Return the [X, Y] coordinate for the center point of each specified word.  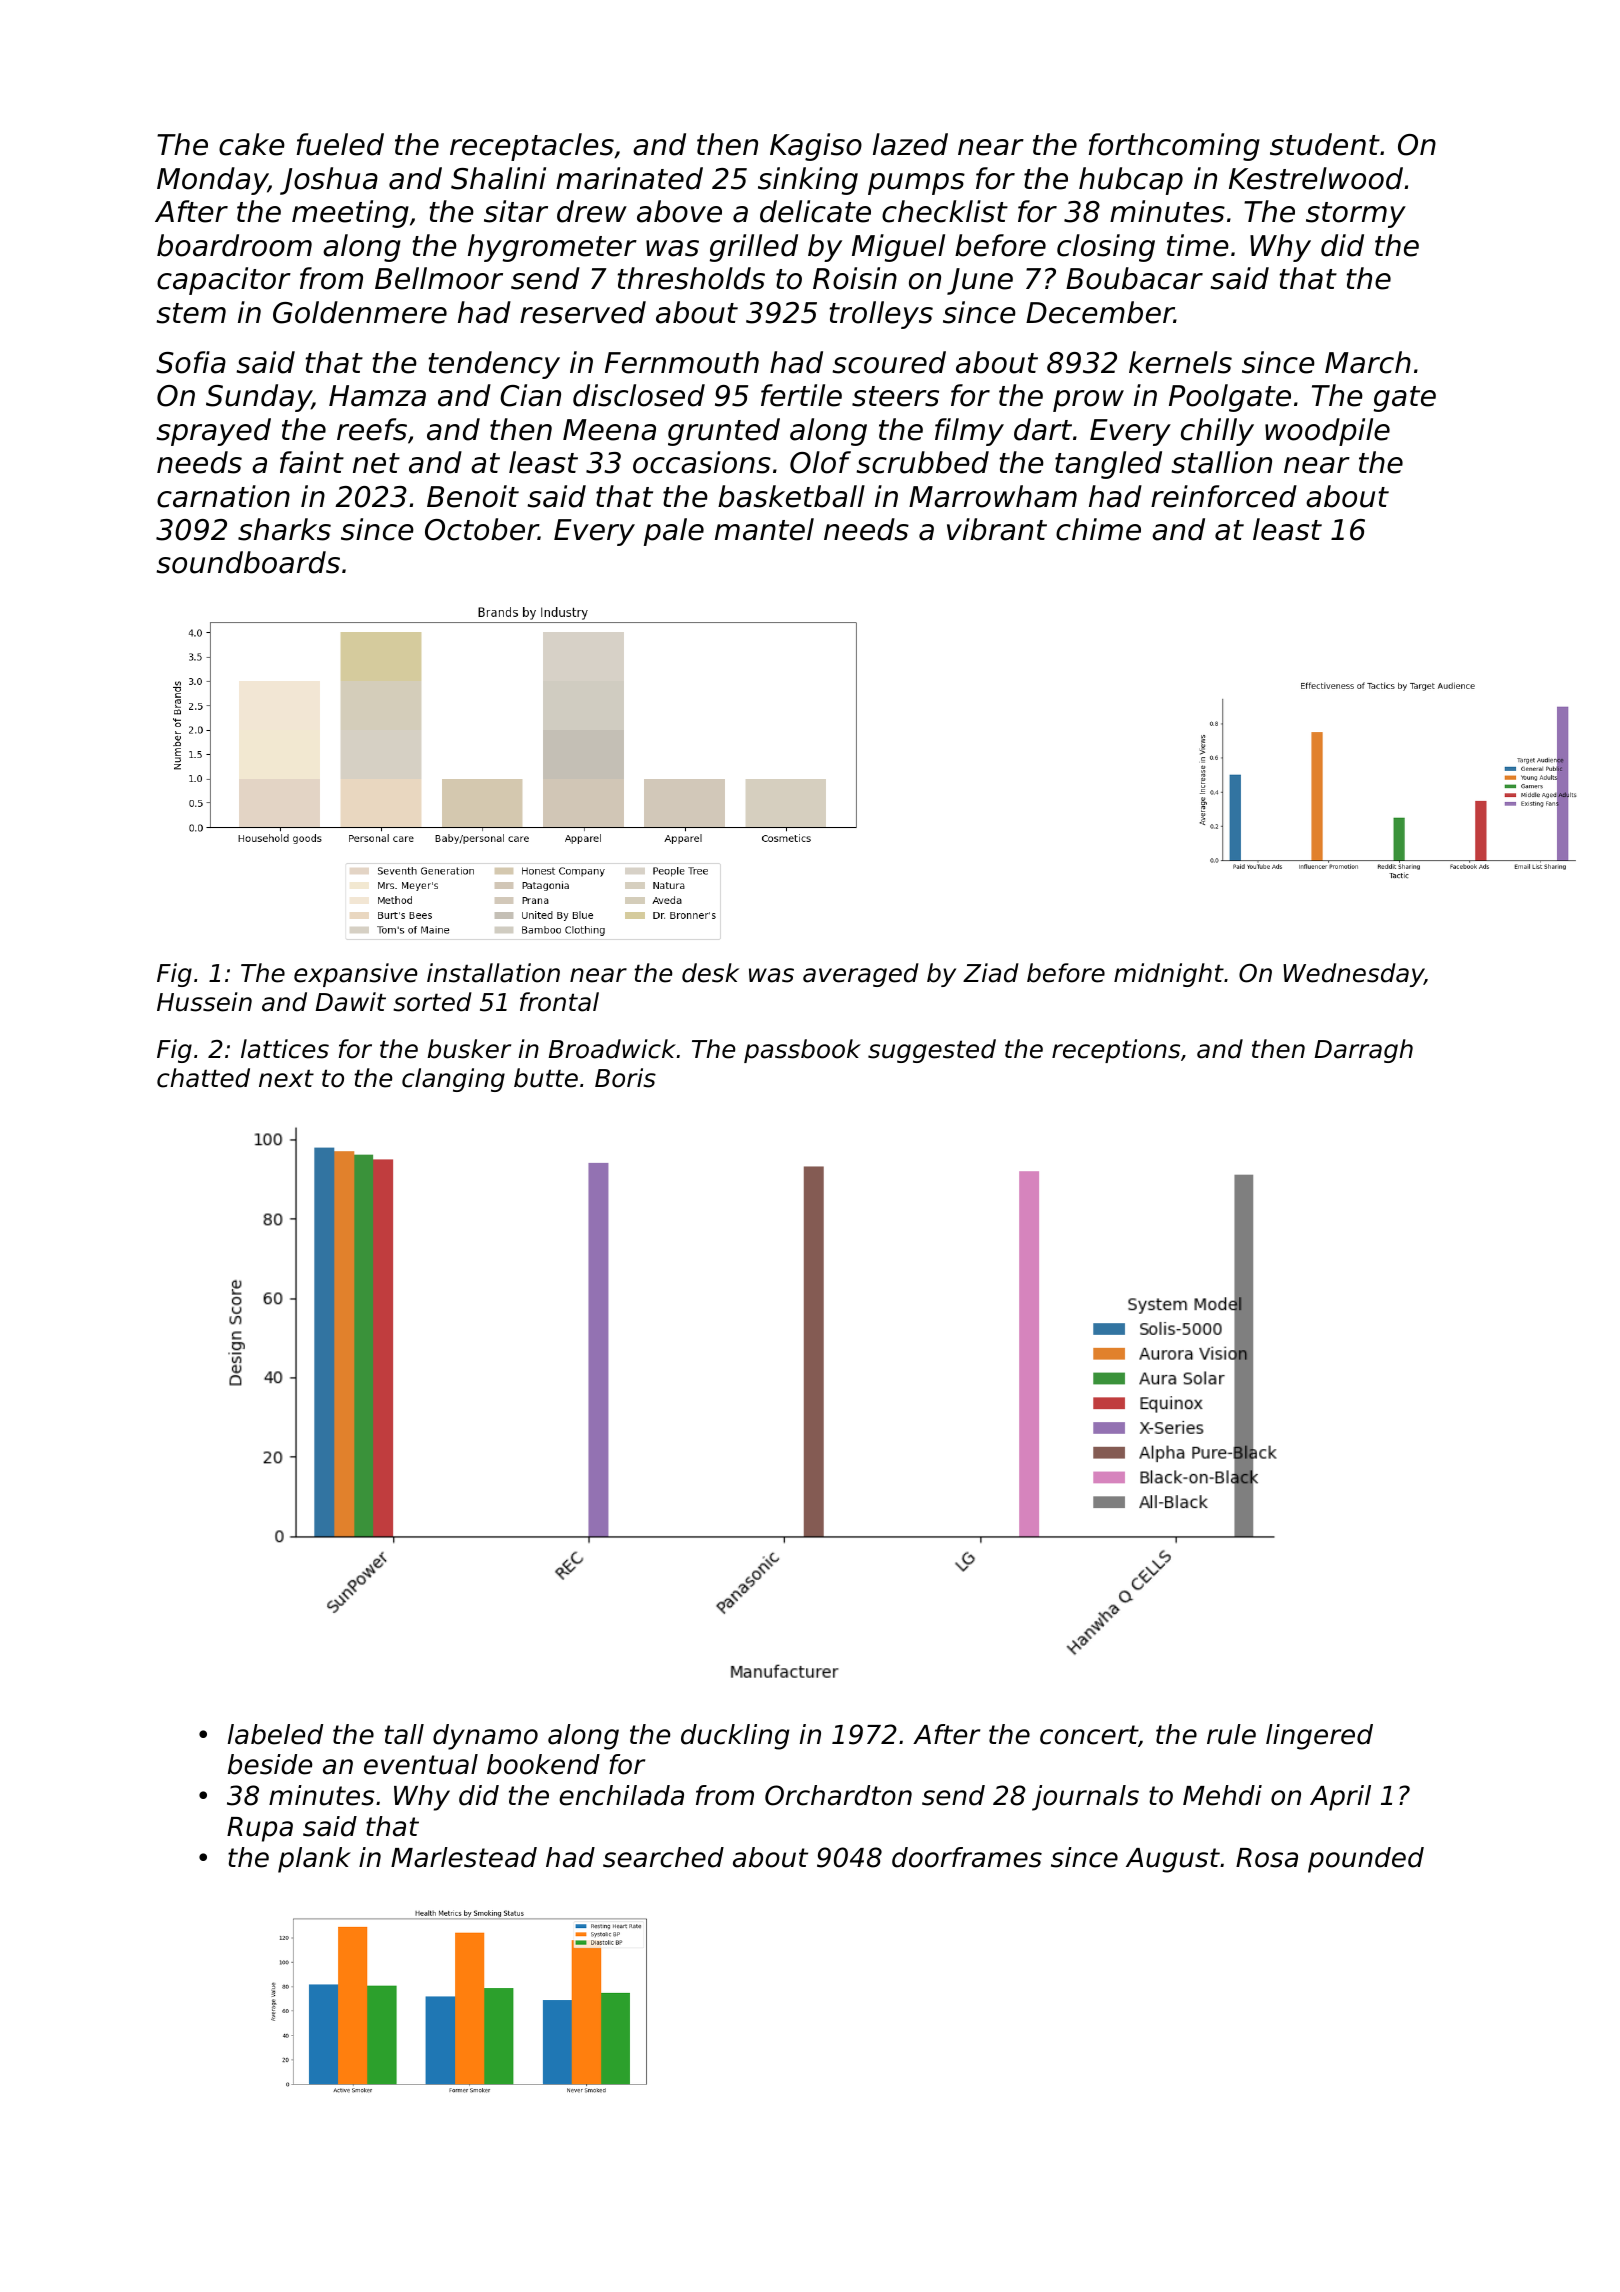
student [1325, 144]
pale [674, 532]
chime [1098, 529]
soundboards [248, 562]
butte [546, 1078]
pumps [916, 184]
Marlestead [464, 1857]
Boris [625, 1078]
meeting [350, 214]
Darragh [1364, 1051]
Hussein [204, 1002]
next [286, 1078]
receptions [1116, 1051]
